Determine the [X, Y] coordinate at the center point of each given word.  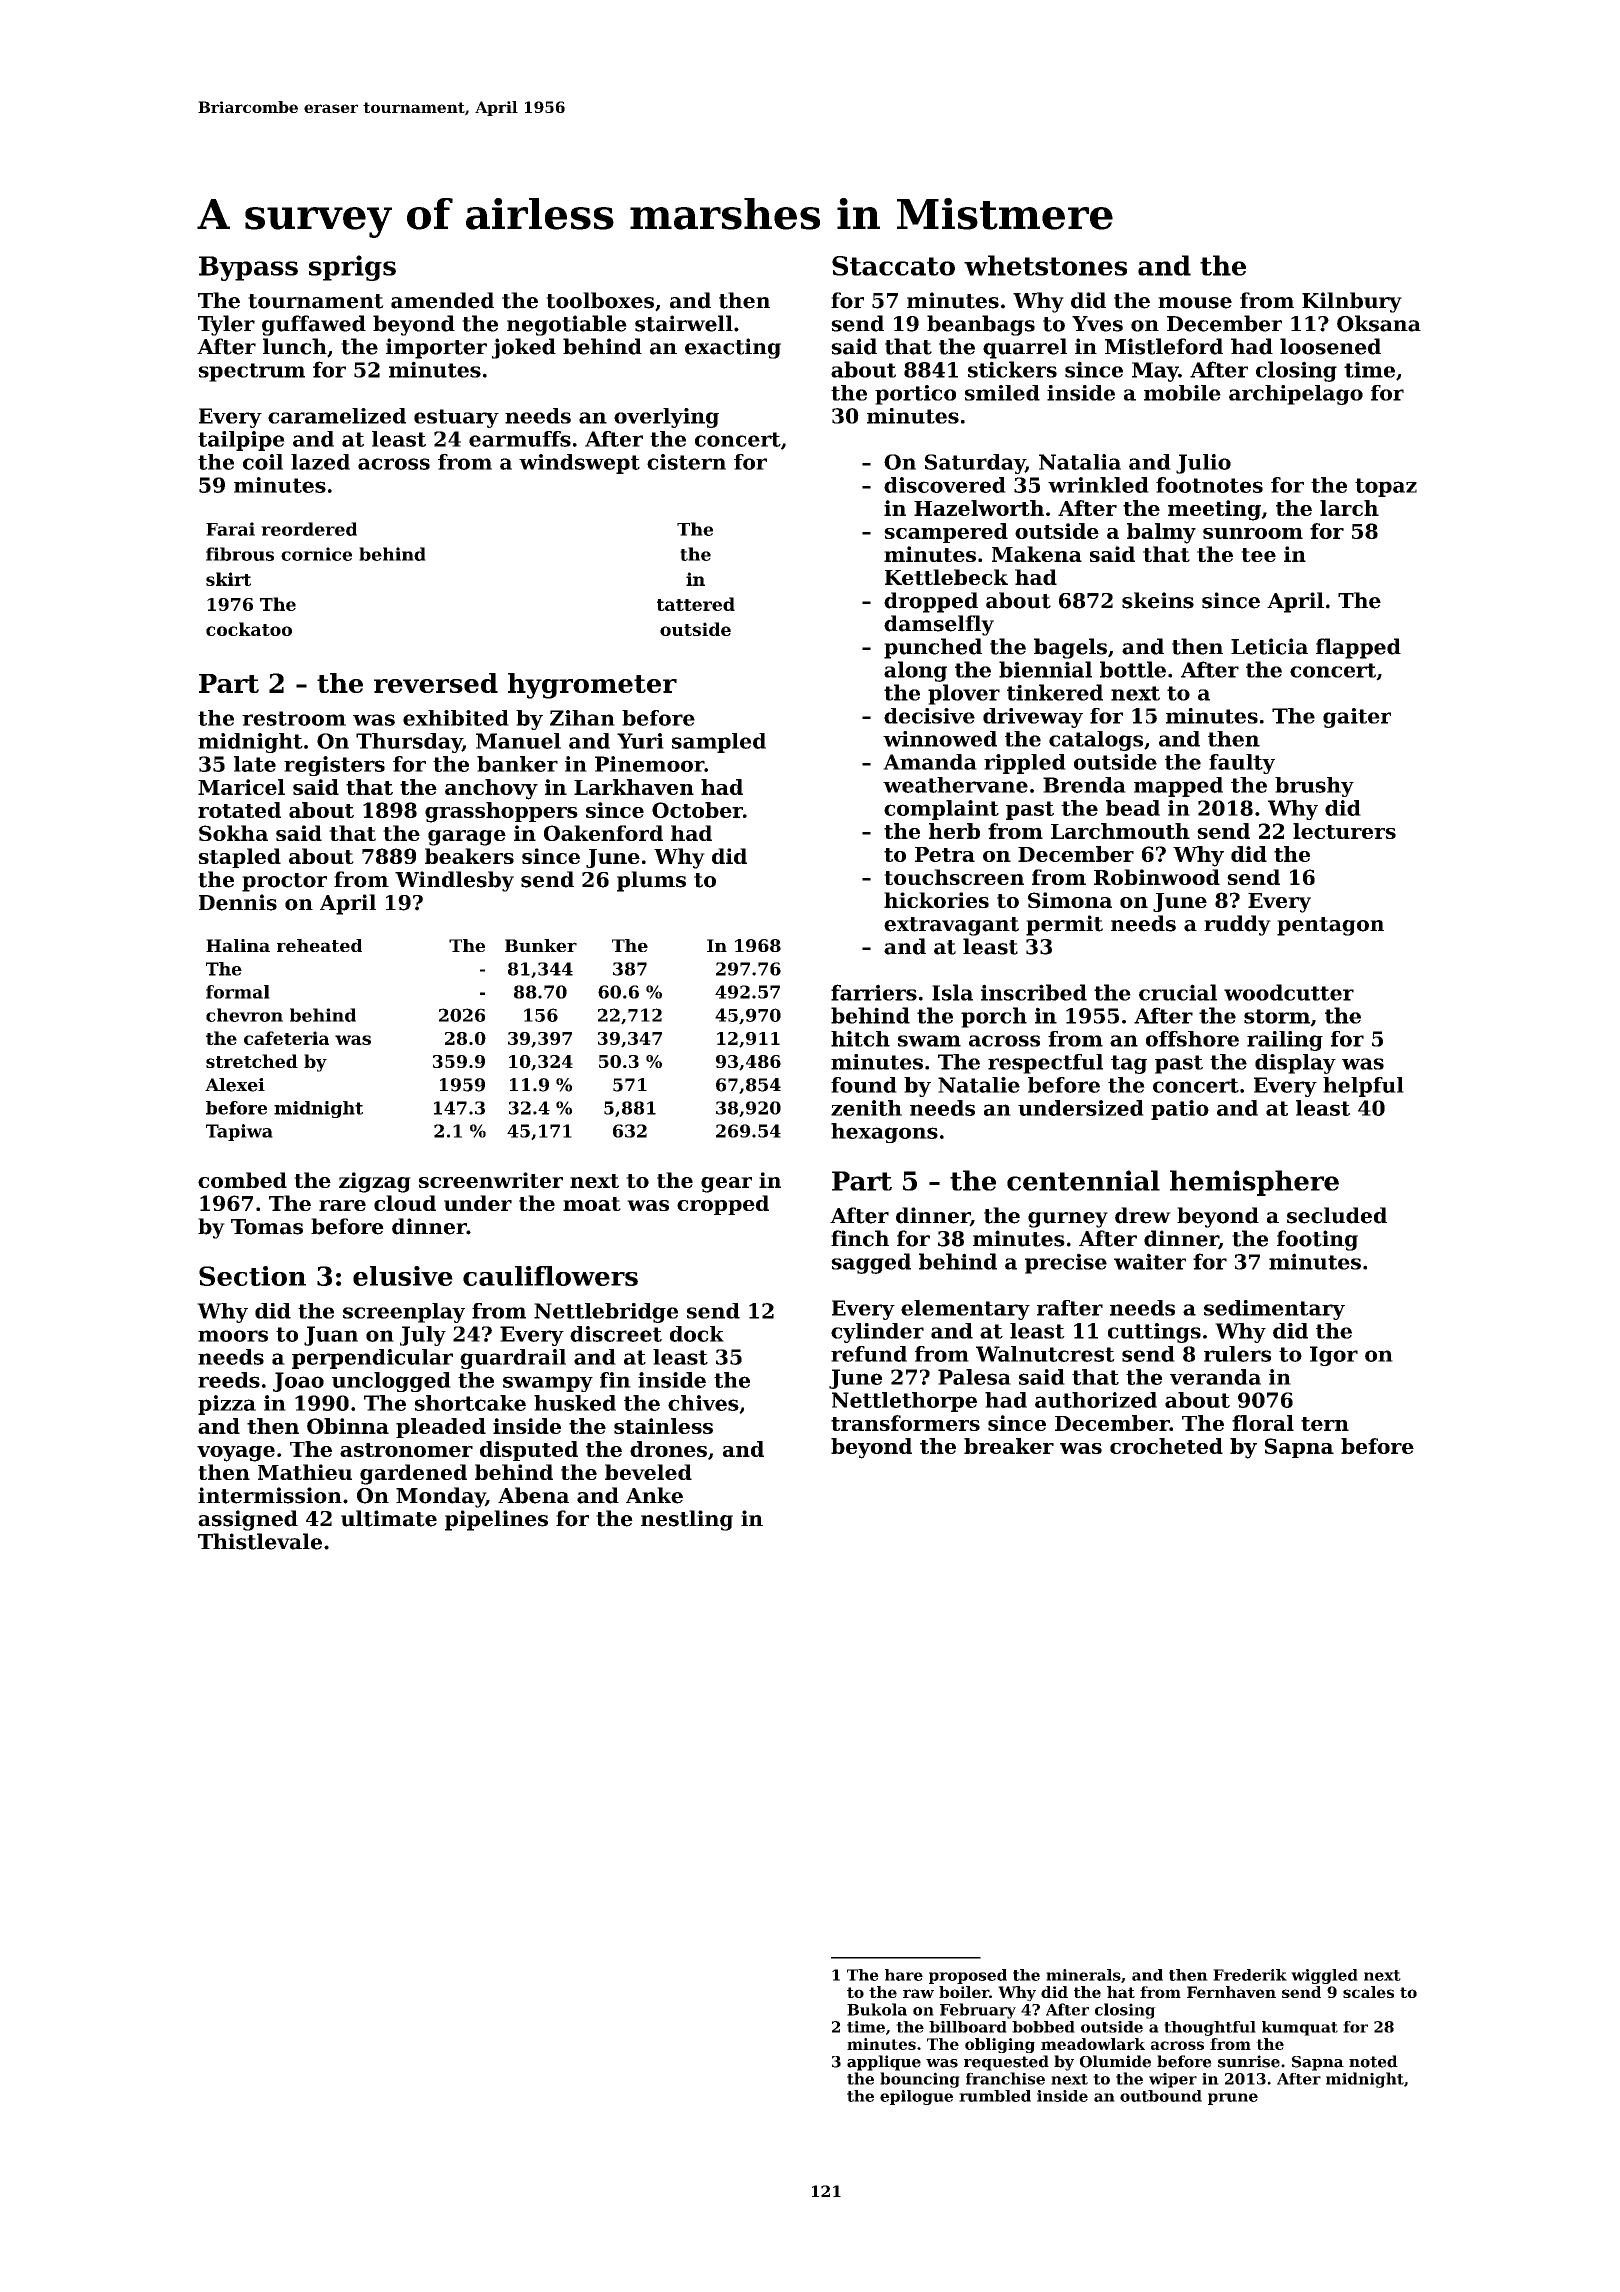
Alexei [235, 1085]
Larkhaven [634, 787]
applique [884, 2063]
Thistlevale [260, 1541]
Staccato [893, 266]
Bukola [877, 2009]
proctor [284, 882]
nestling [687, 1520]
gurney [1068, 1220]
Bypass [248, 268]
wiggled [1324, 1976]
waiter [1150, 1261]
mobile [1182, 393]
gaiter [1357, 718]
